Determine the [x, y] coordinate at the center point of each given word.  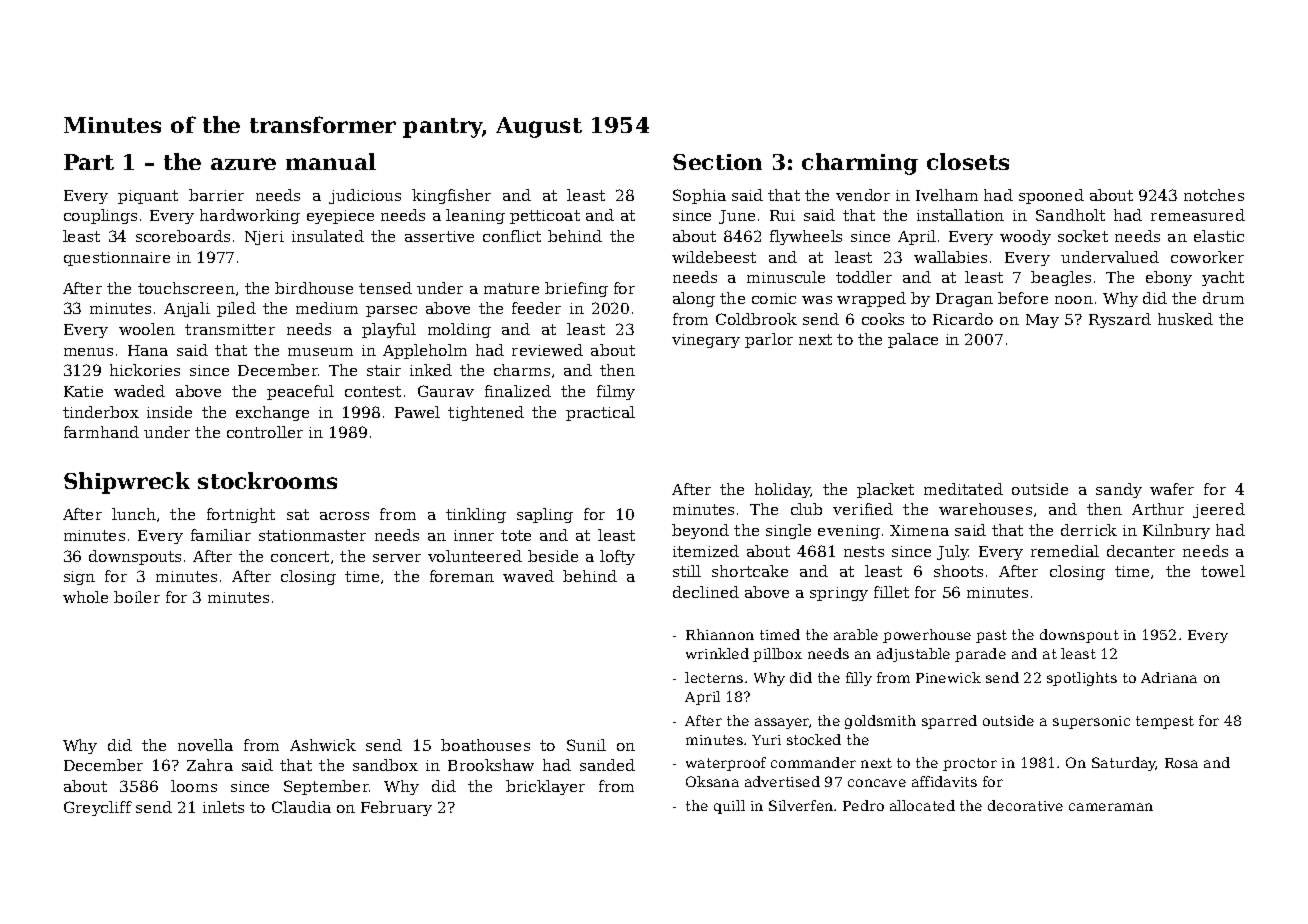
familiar [221, 535]
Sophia [699, 196]
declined [706, 592]
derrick [1089, 530]
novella [205, 745]
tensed [385, 288]
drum [1223, 298]
